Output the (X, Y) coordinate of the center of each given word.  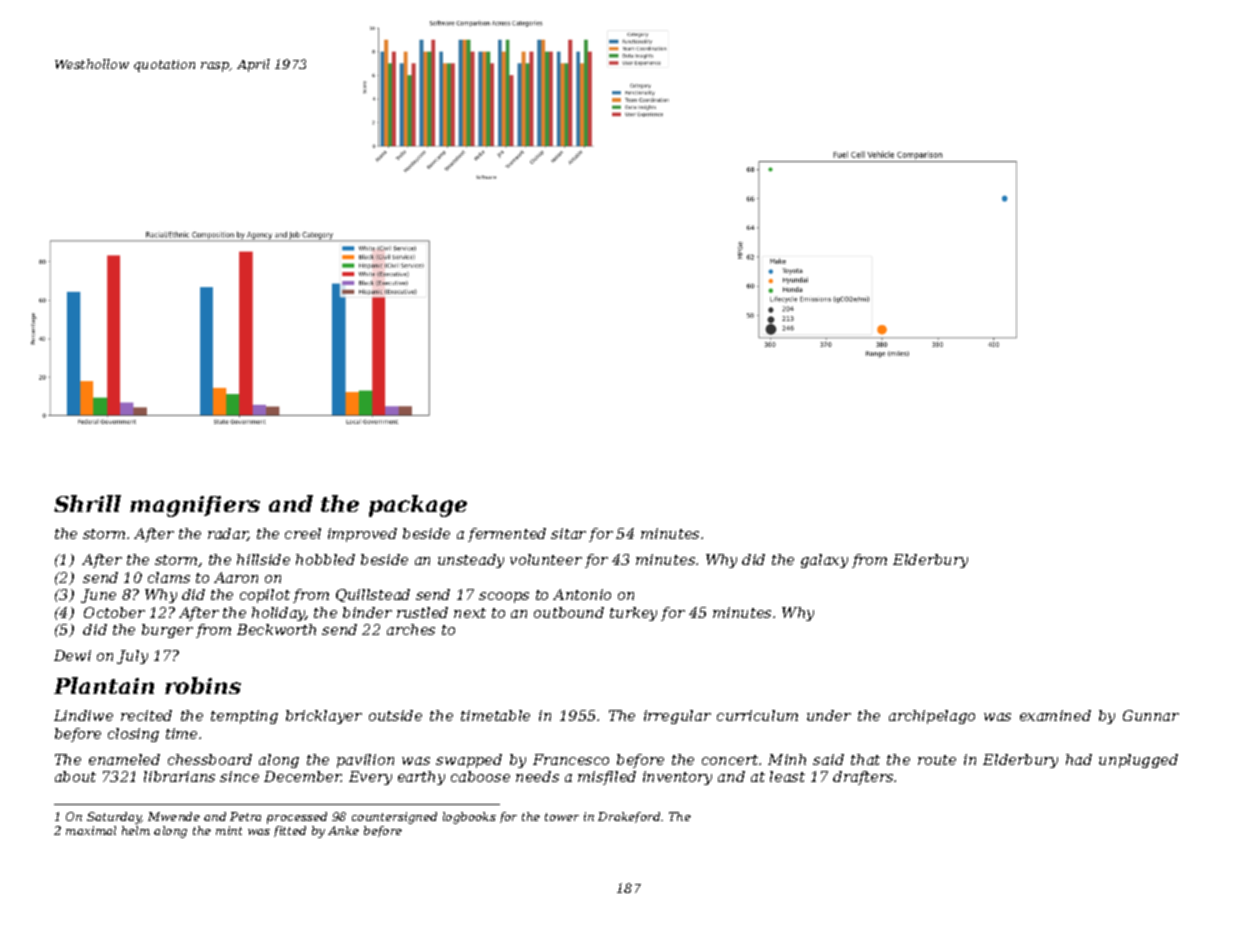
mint (229, 830)
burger (167, 631)
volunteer (546, 559)
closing (133, 735)
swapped (469, 761)
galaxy (824, 561)
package (418, 506)
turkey (633, 614)
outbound (569, 612)
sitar (568, 533)
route (937, 760)
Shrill (87, 503)
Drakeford (629, 817)
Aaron (236, 577)
